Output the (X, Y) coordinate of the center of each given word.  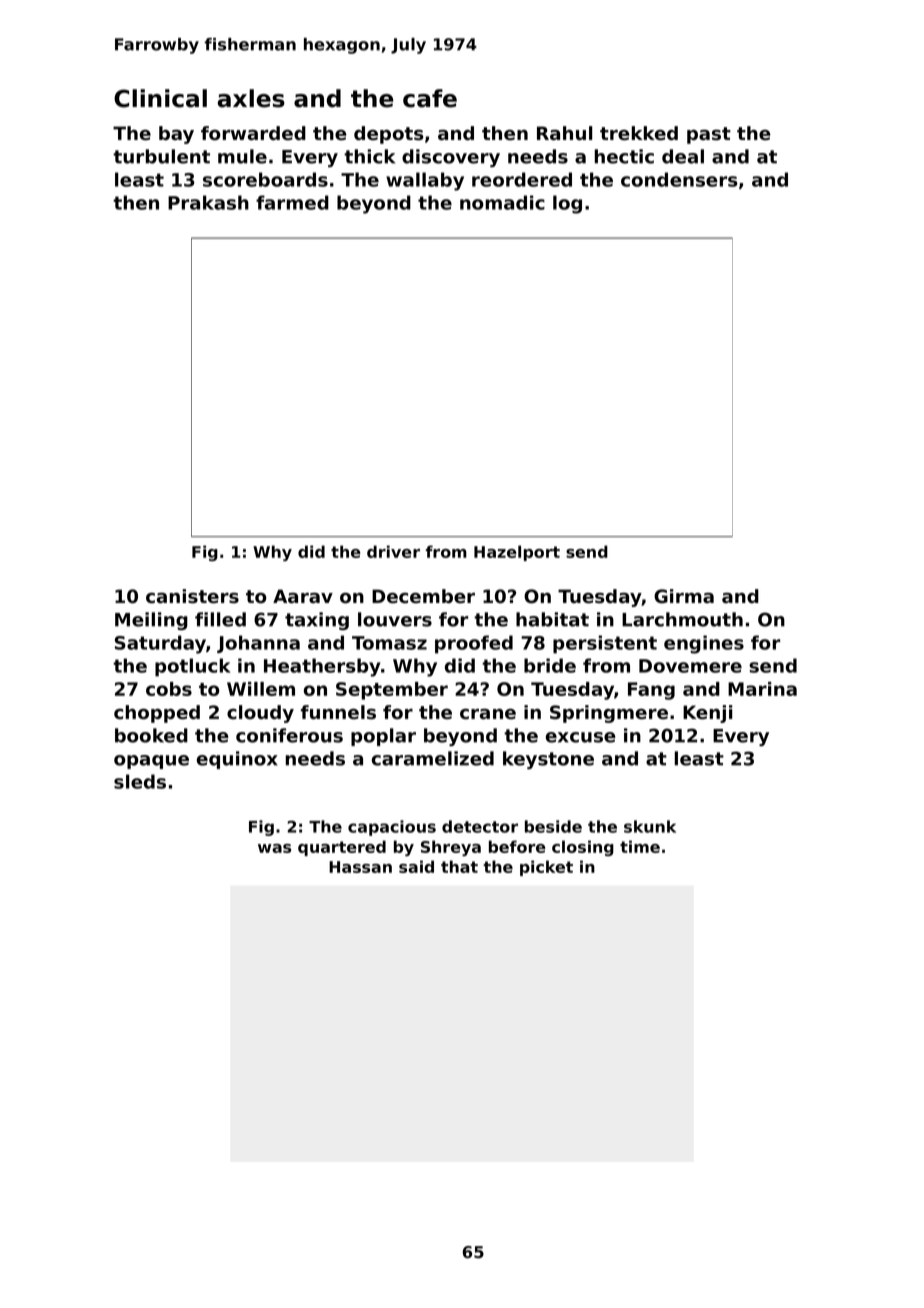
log (567, 204)
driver (393, 551)
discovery (451, 158)
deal (683, 156)
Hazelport (517, 553)
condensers (679, 179)
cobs (169, 689)
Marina (762, 689)
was (274, 848)
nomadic (502, 202)
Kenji (708, 714)
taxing (317, 621)
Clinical (160, 98)
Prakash (208, 202)
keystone (548, 760)
